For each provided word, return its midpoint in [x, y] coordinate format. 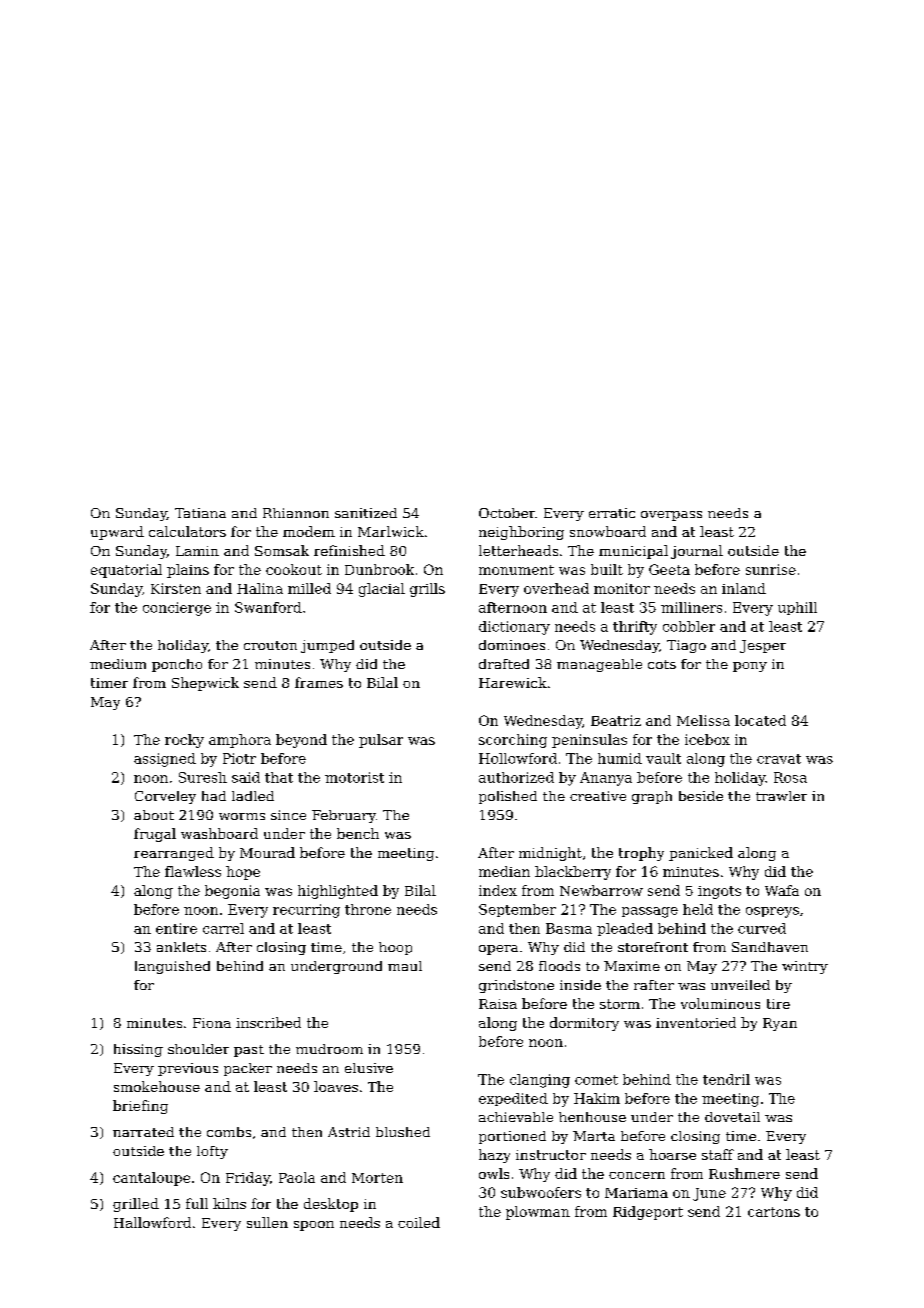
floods [559, 966]
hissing [138, 1050]
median [504, 871]
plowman [538, 1213]
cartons [774, 1212]
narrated [143, 1132]
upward [117, 533]
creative [598, 796]
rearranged [174, 854]
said [246, 777]
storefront [653, 947]
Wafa [782, 890]
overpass [671, 516]
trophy [641, 854]
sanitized [366, 513]
